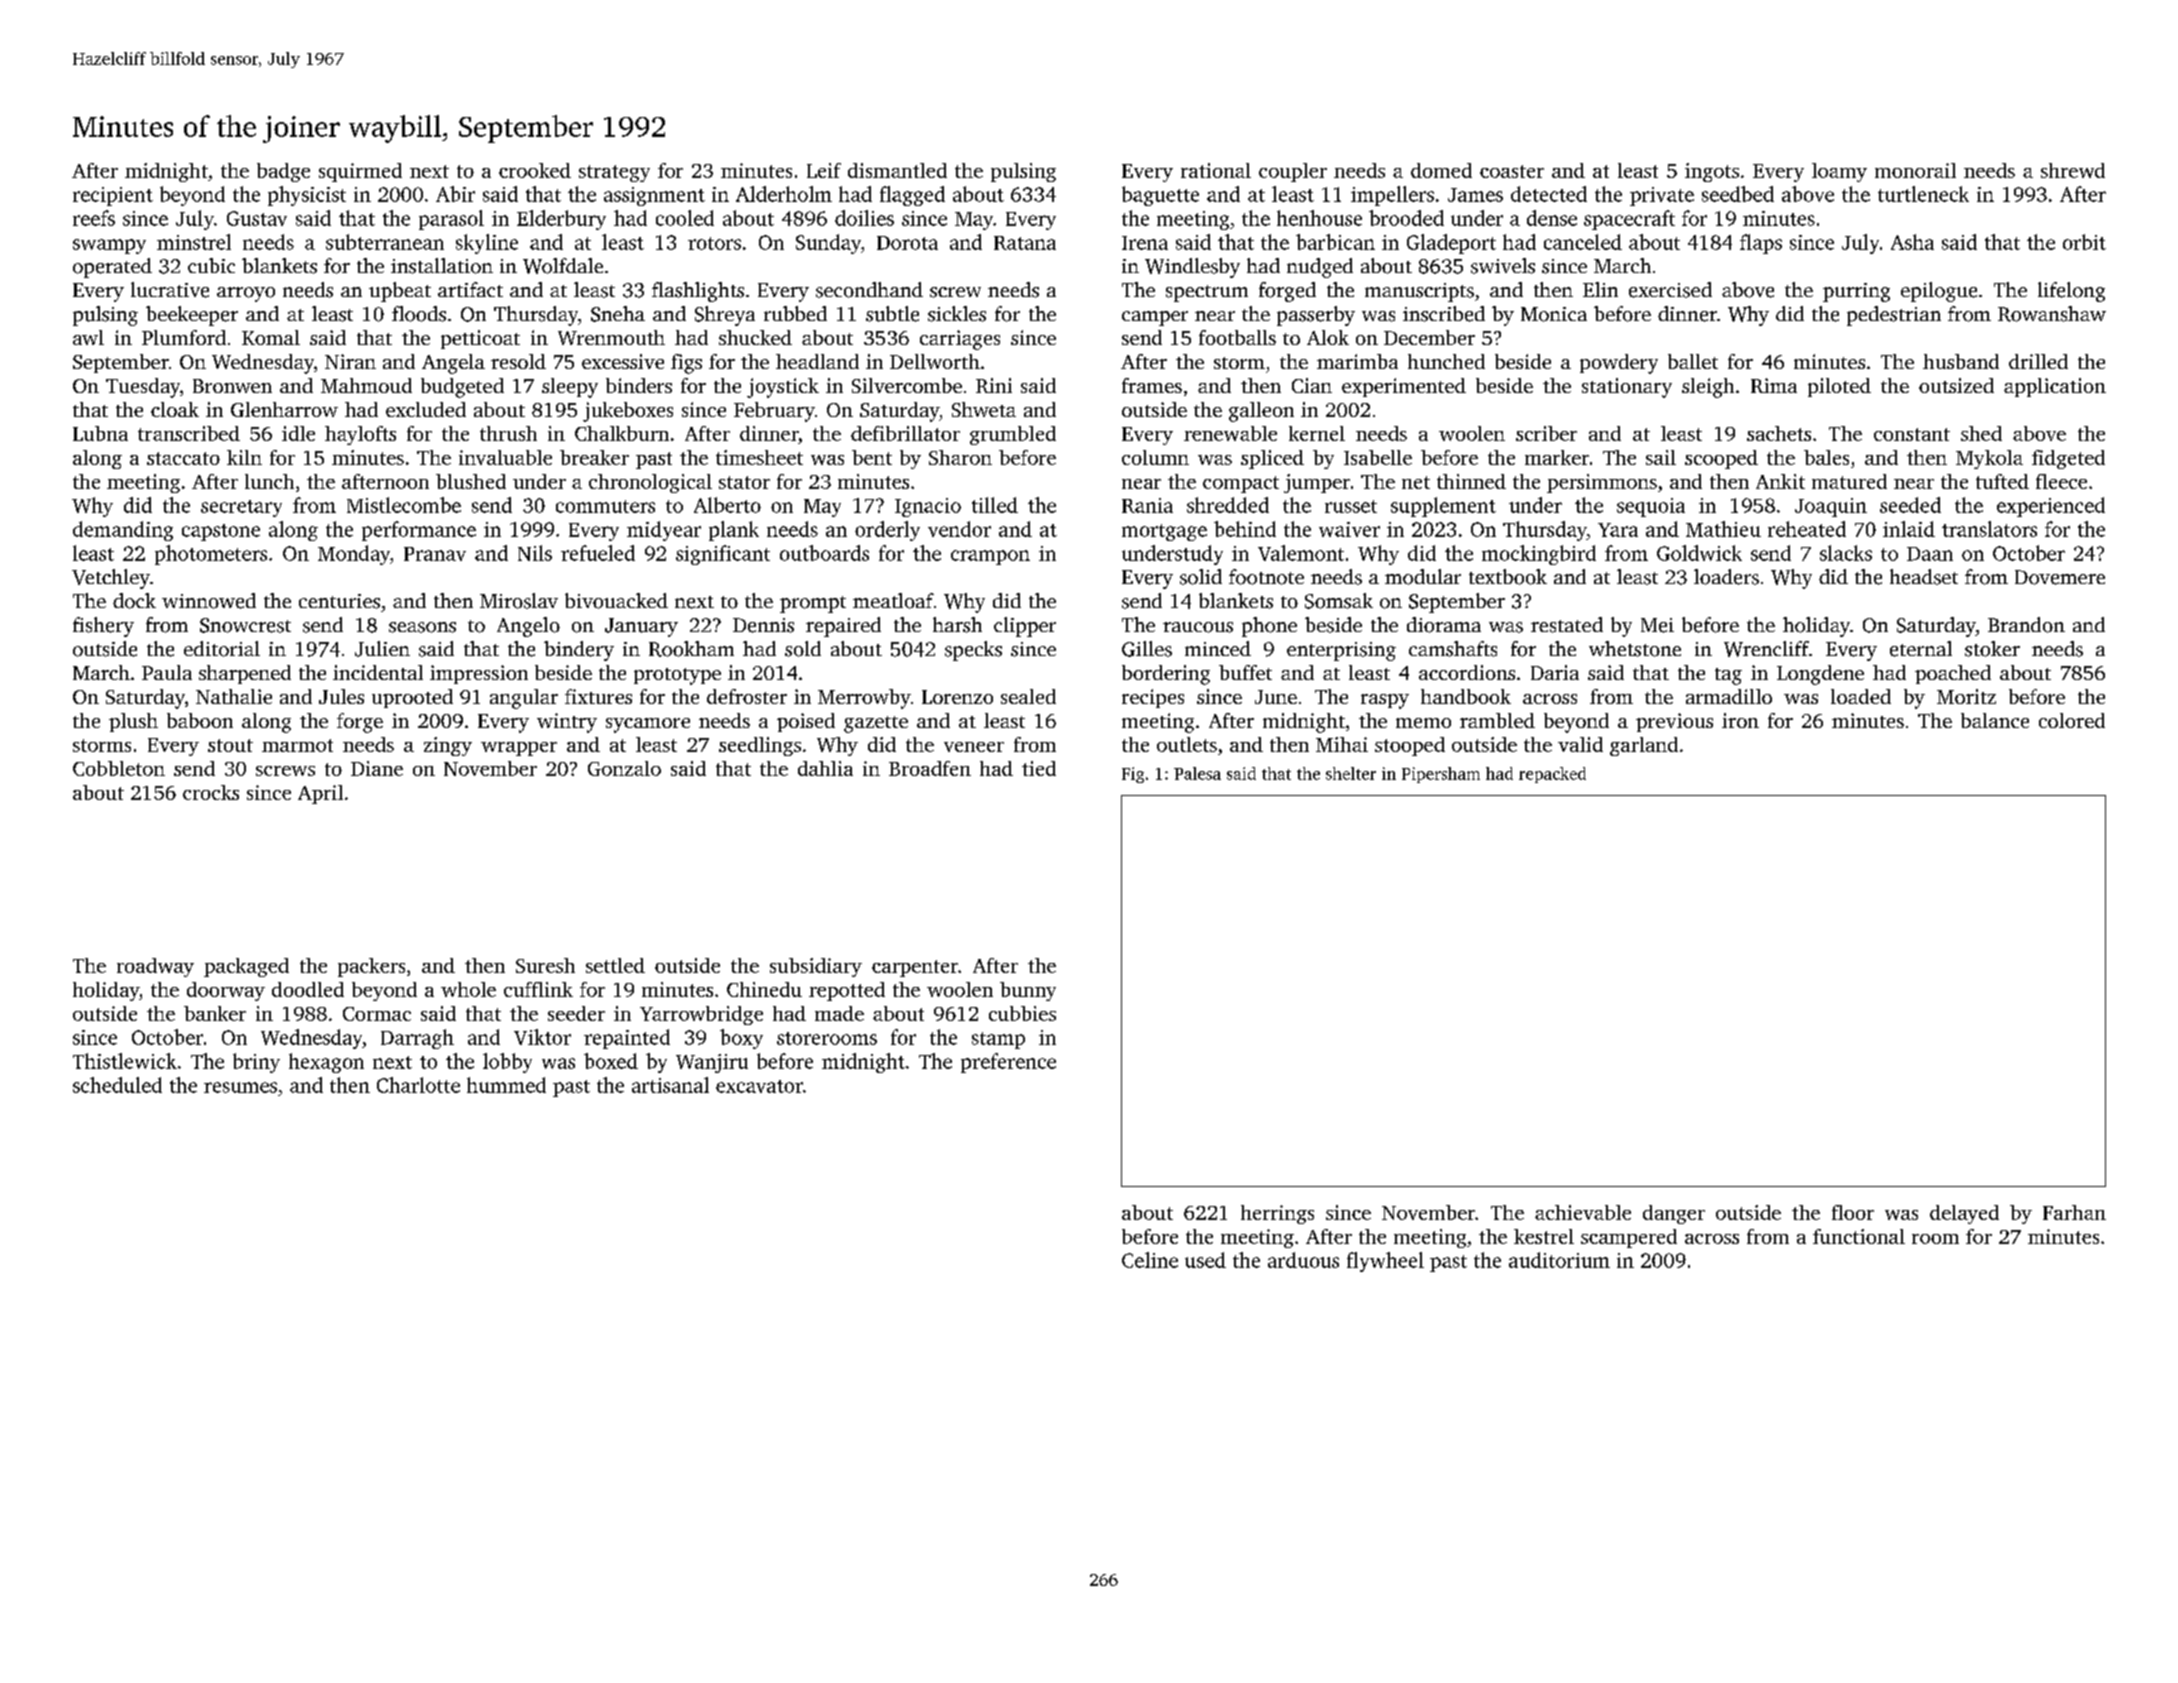 The height and width of the screenshot is (1683, 2178). What do you see at coordinates (1995, 720) in the screenshot?
I see `balance` at bounding box center [1995, 720].
